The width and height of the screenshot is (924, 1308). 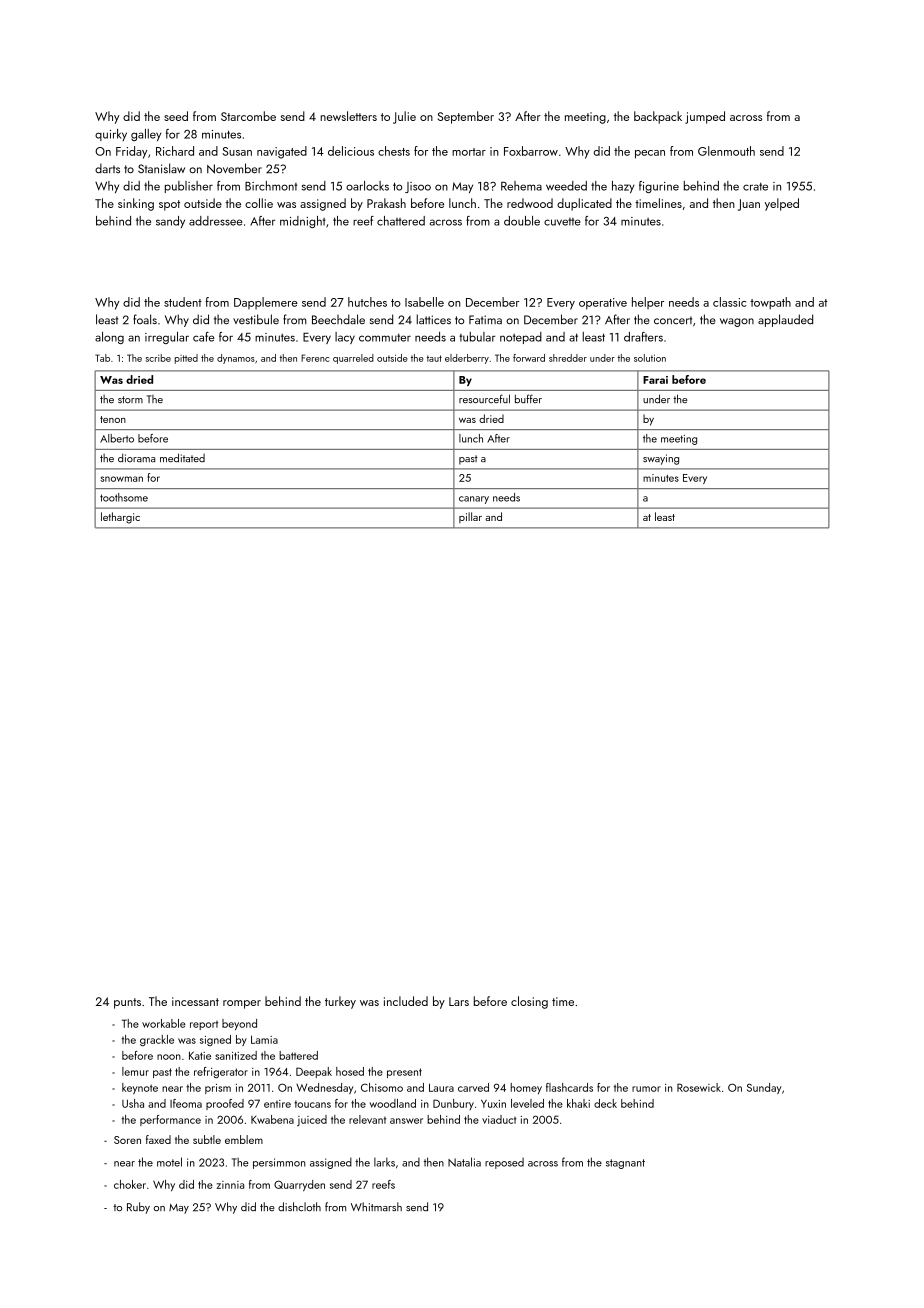 I want to click on turkey, so click(x=340, y=1002).
